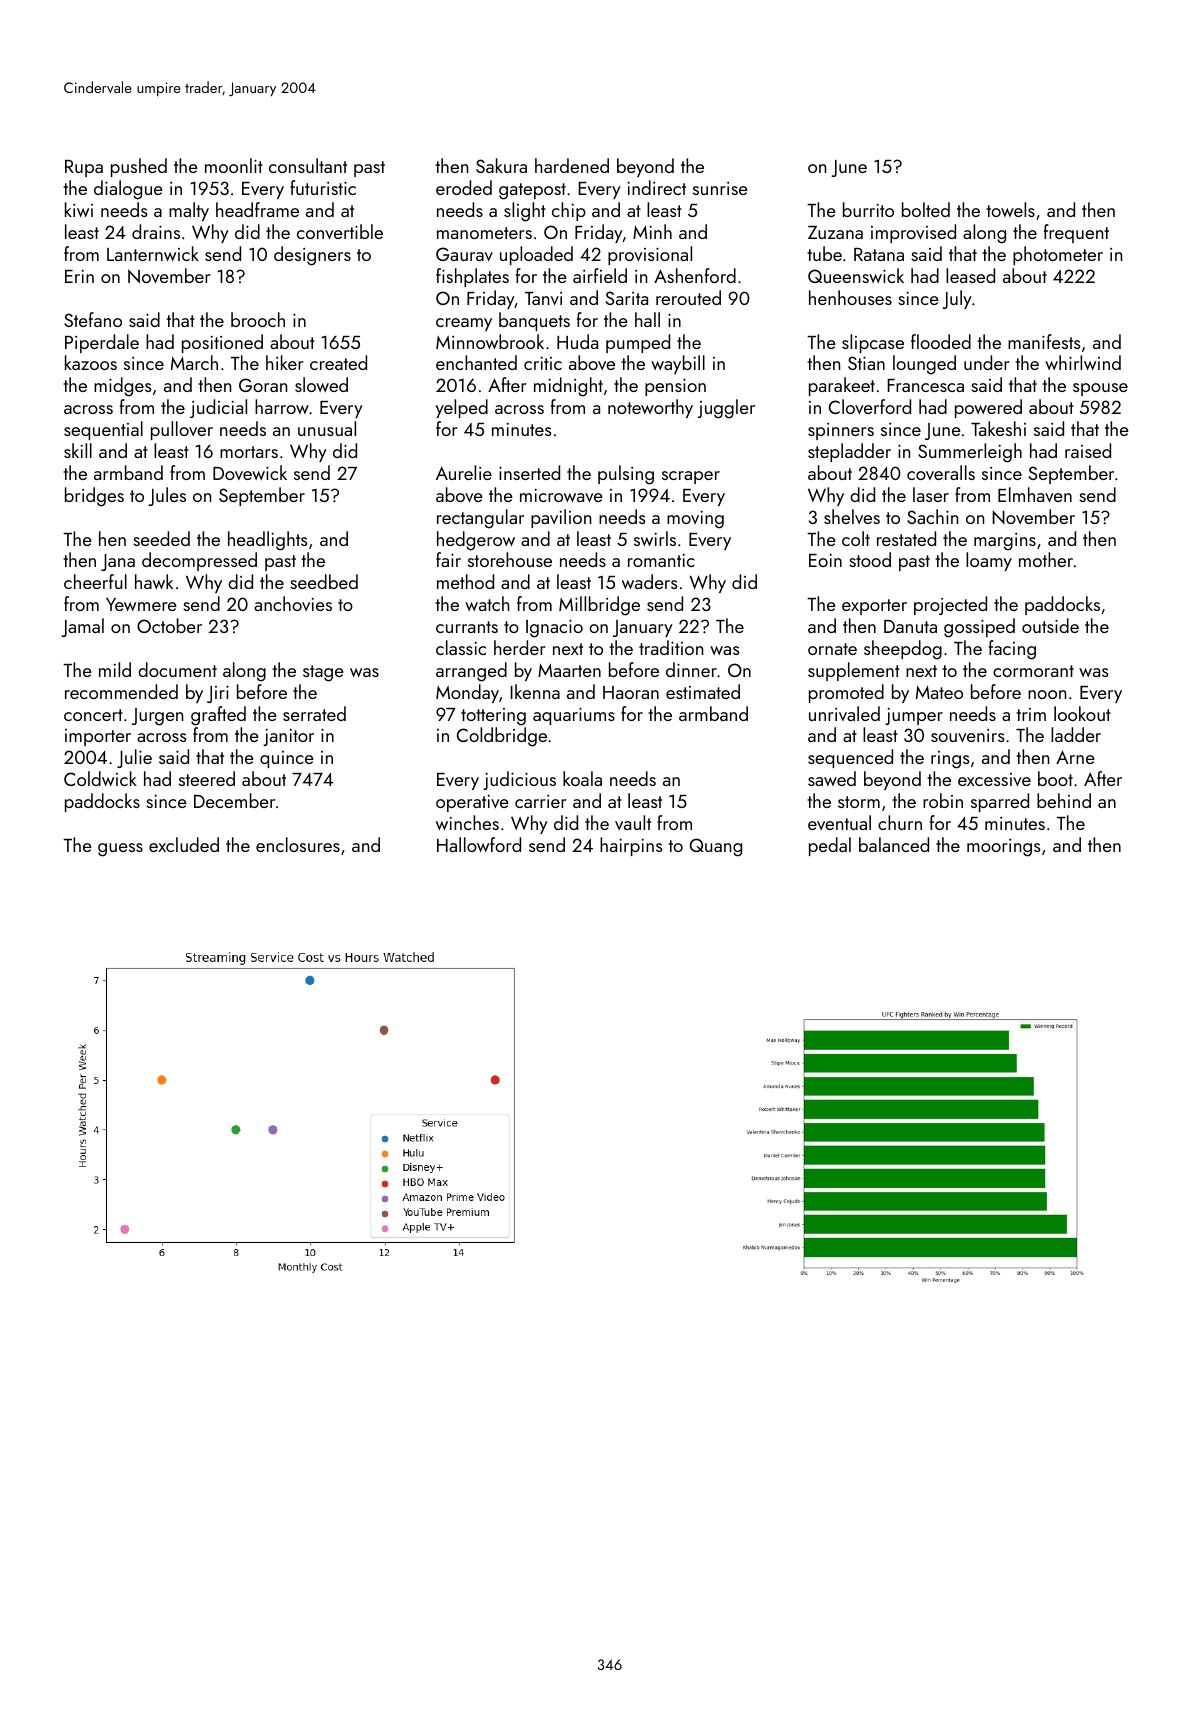  Describe the element at coordinates (323, 187) in the screenshot. I see `futuristic` at that location.
